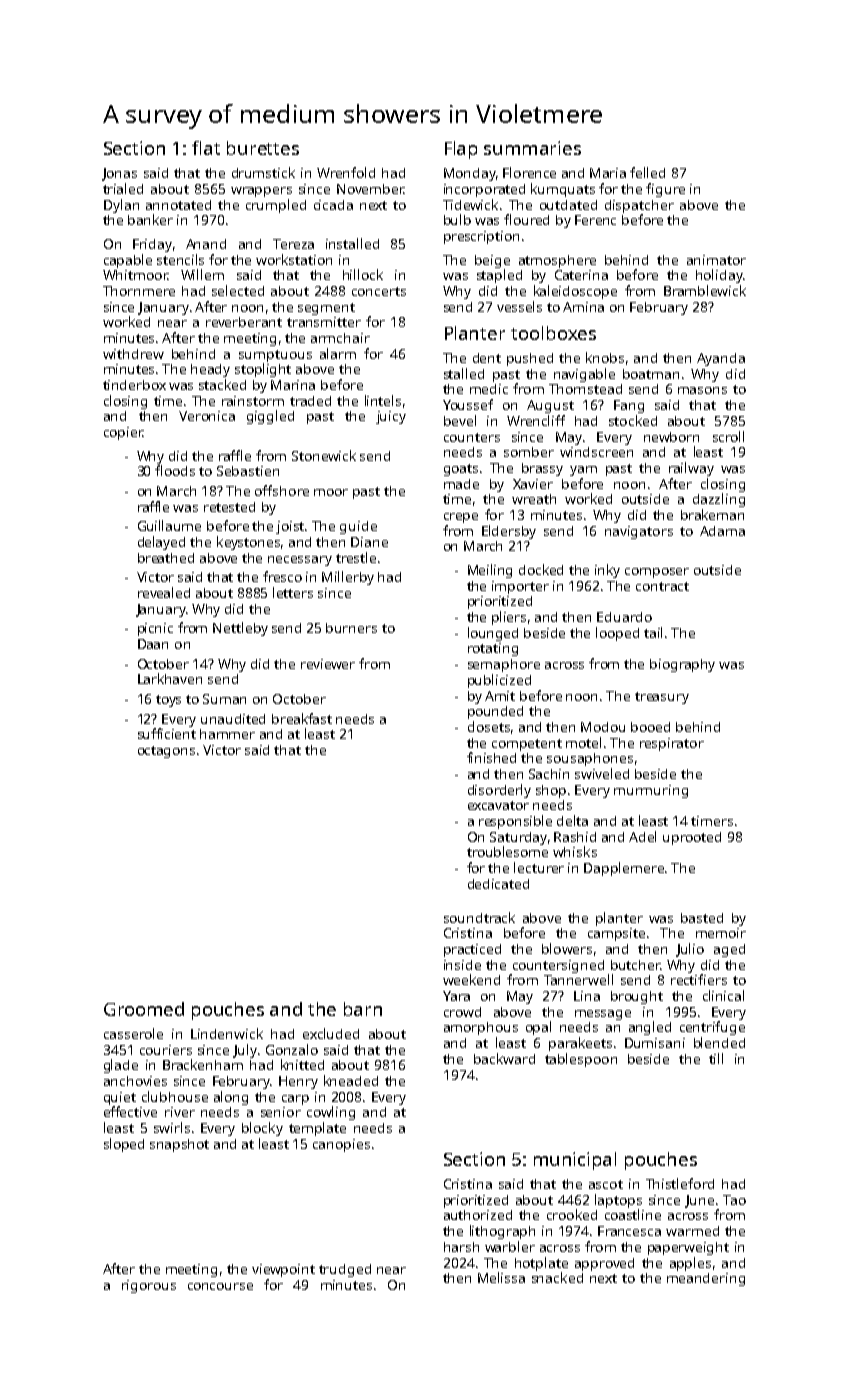 The image size is (849, 1400). What do you see at coordinates (498, 805) in the screenshot?
I see `excavator` at bounding box center [498, 805].
